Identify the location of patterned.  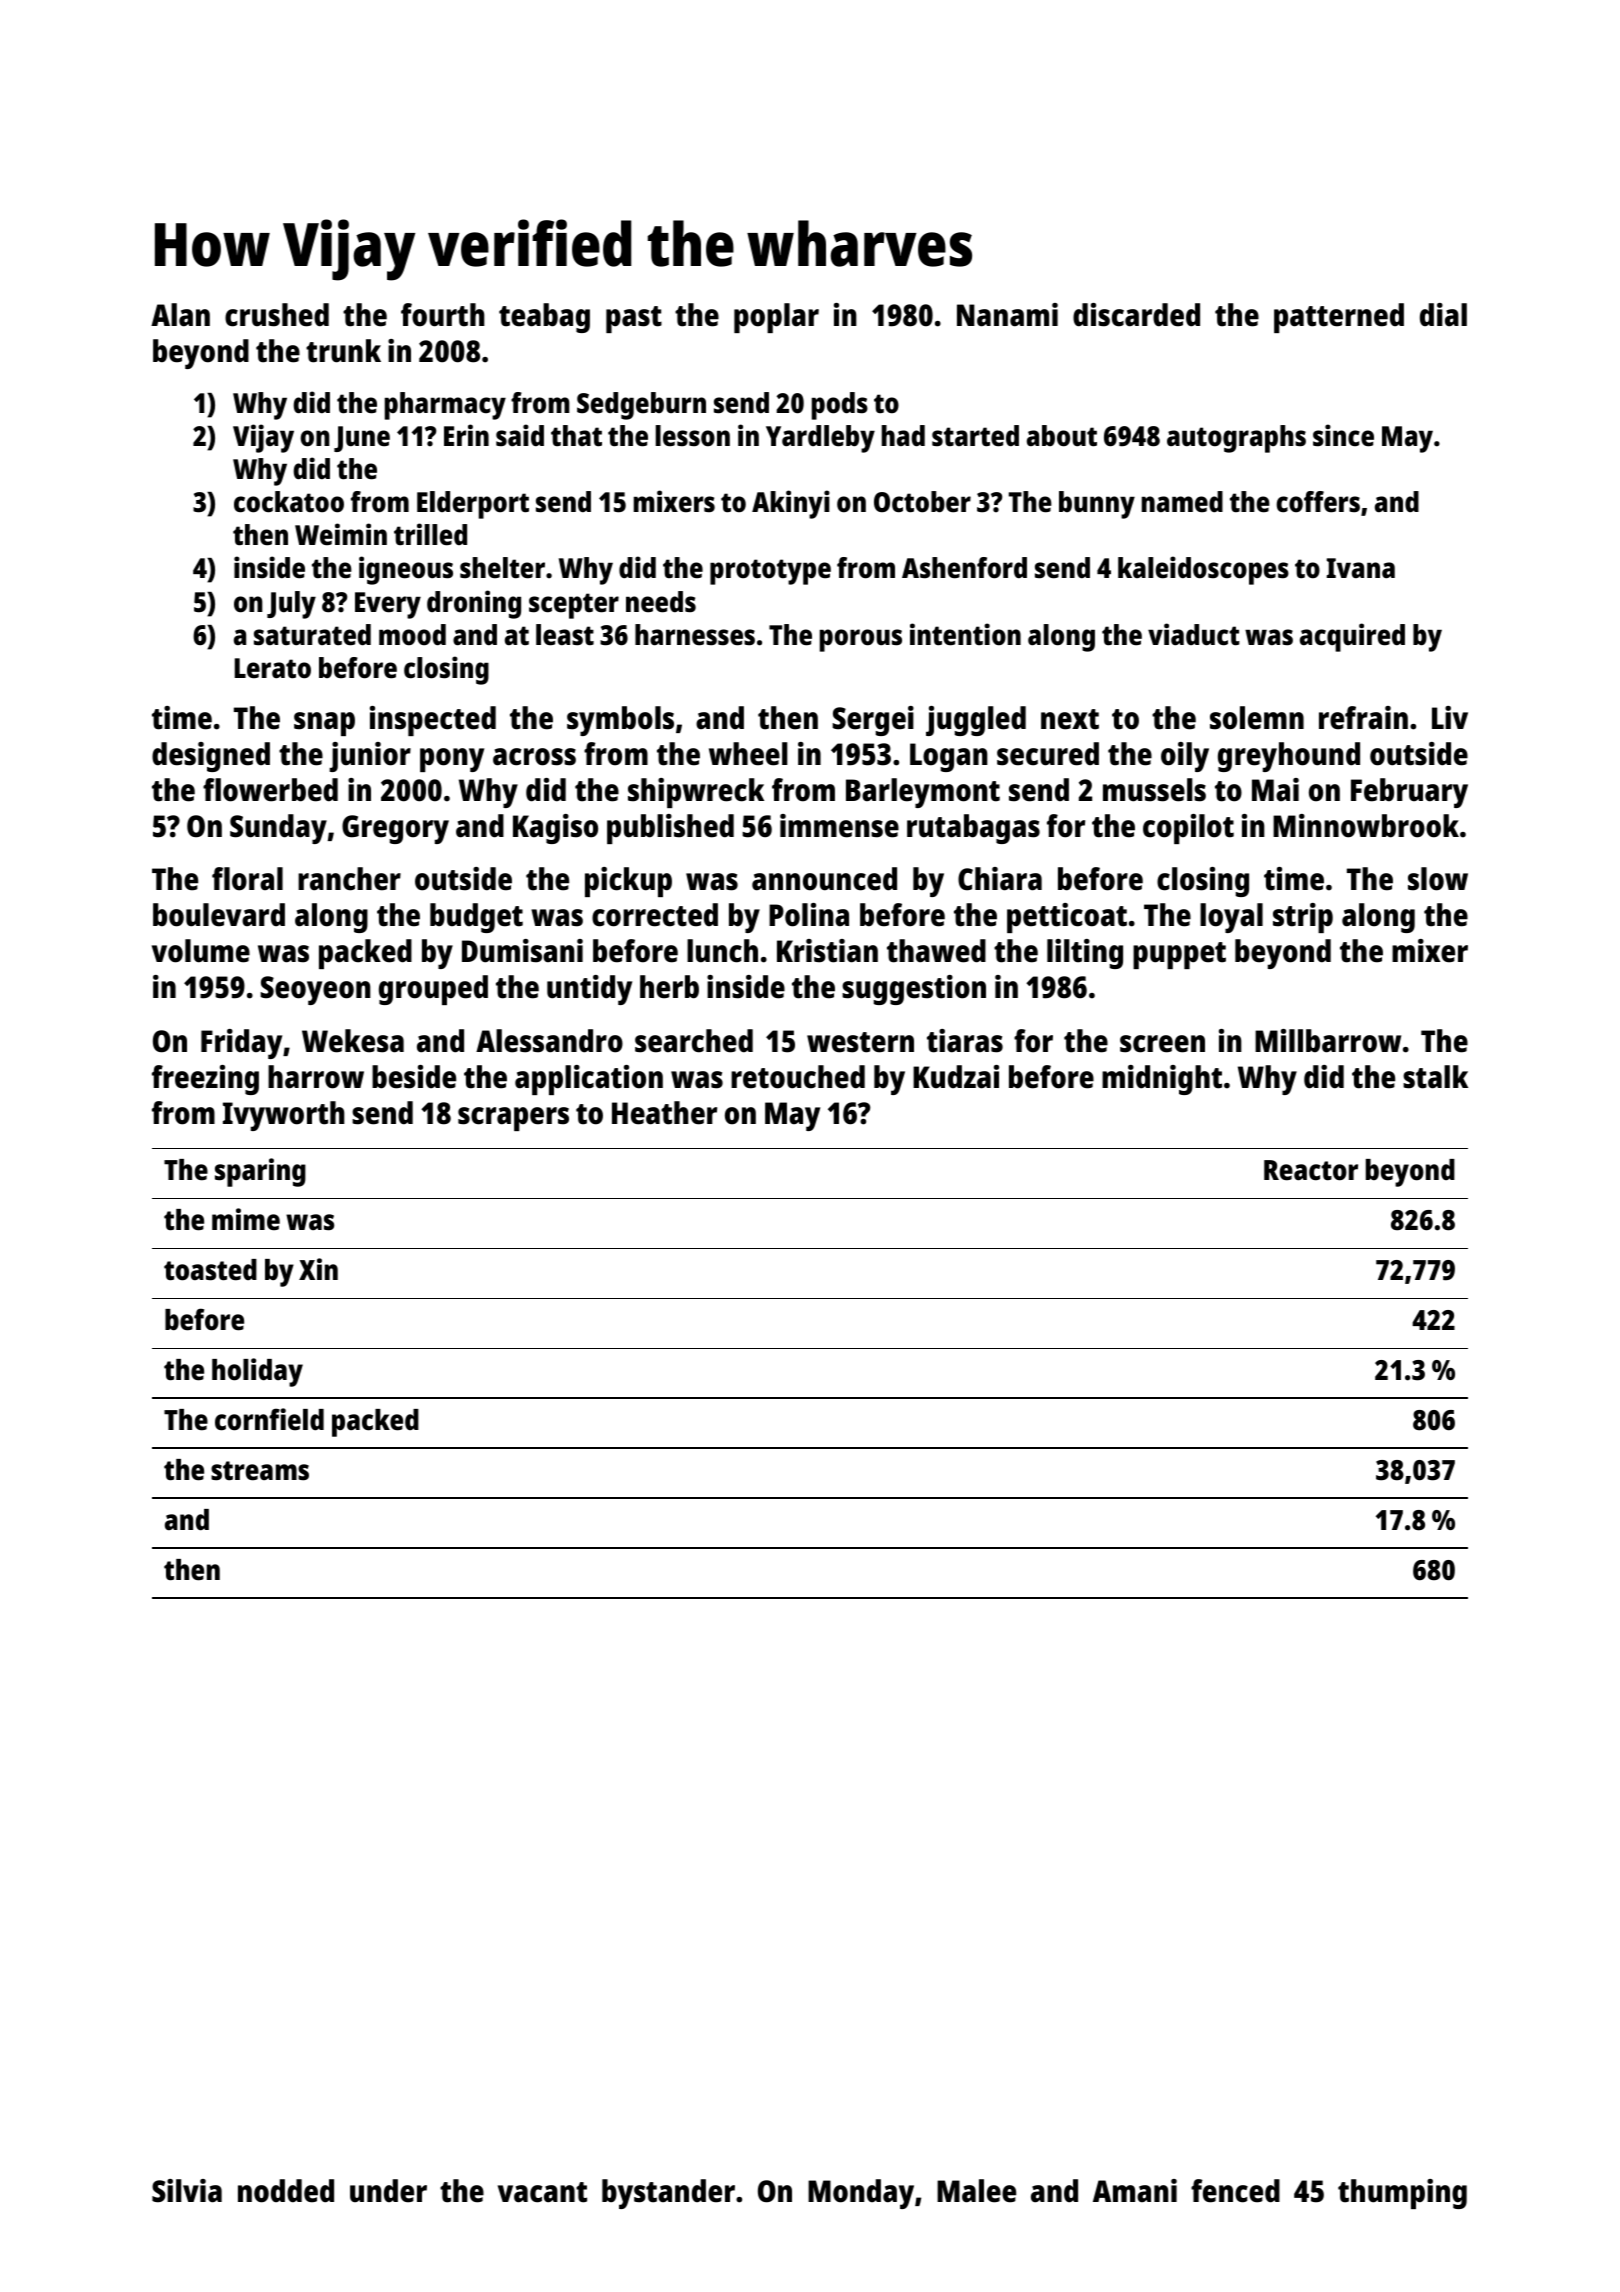
(1339, 318).
